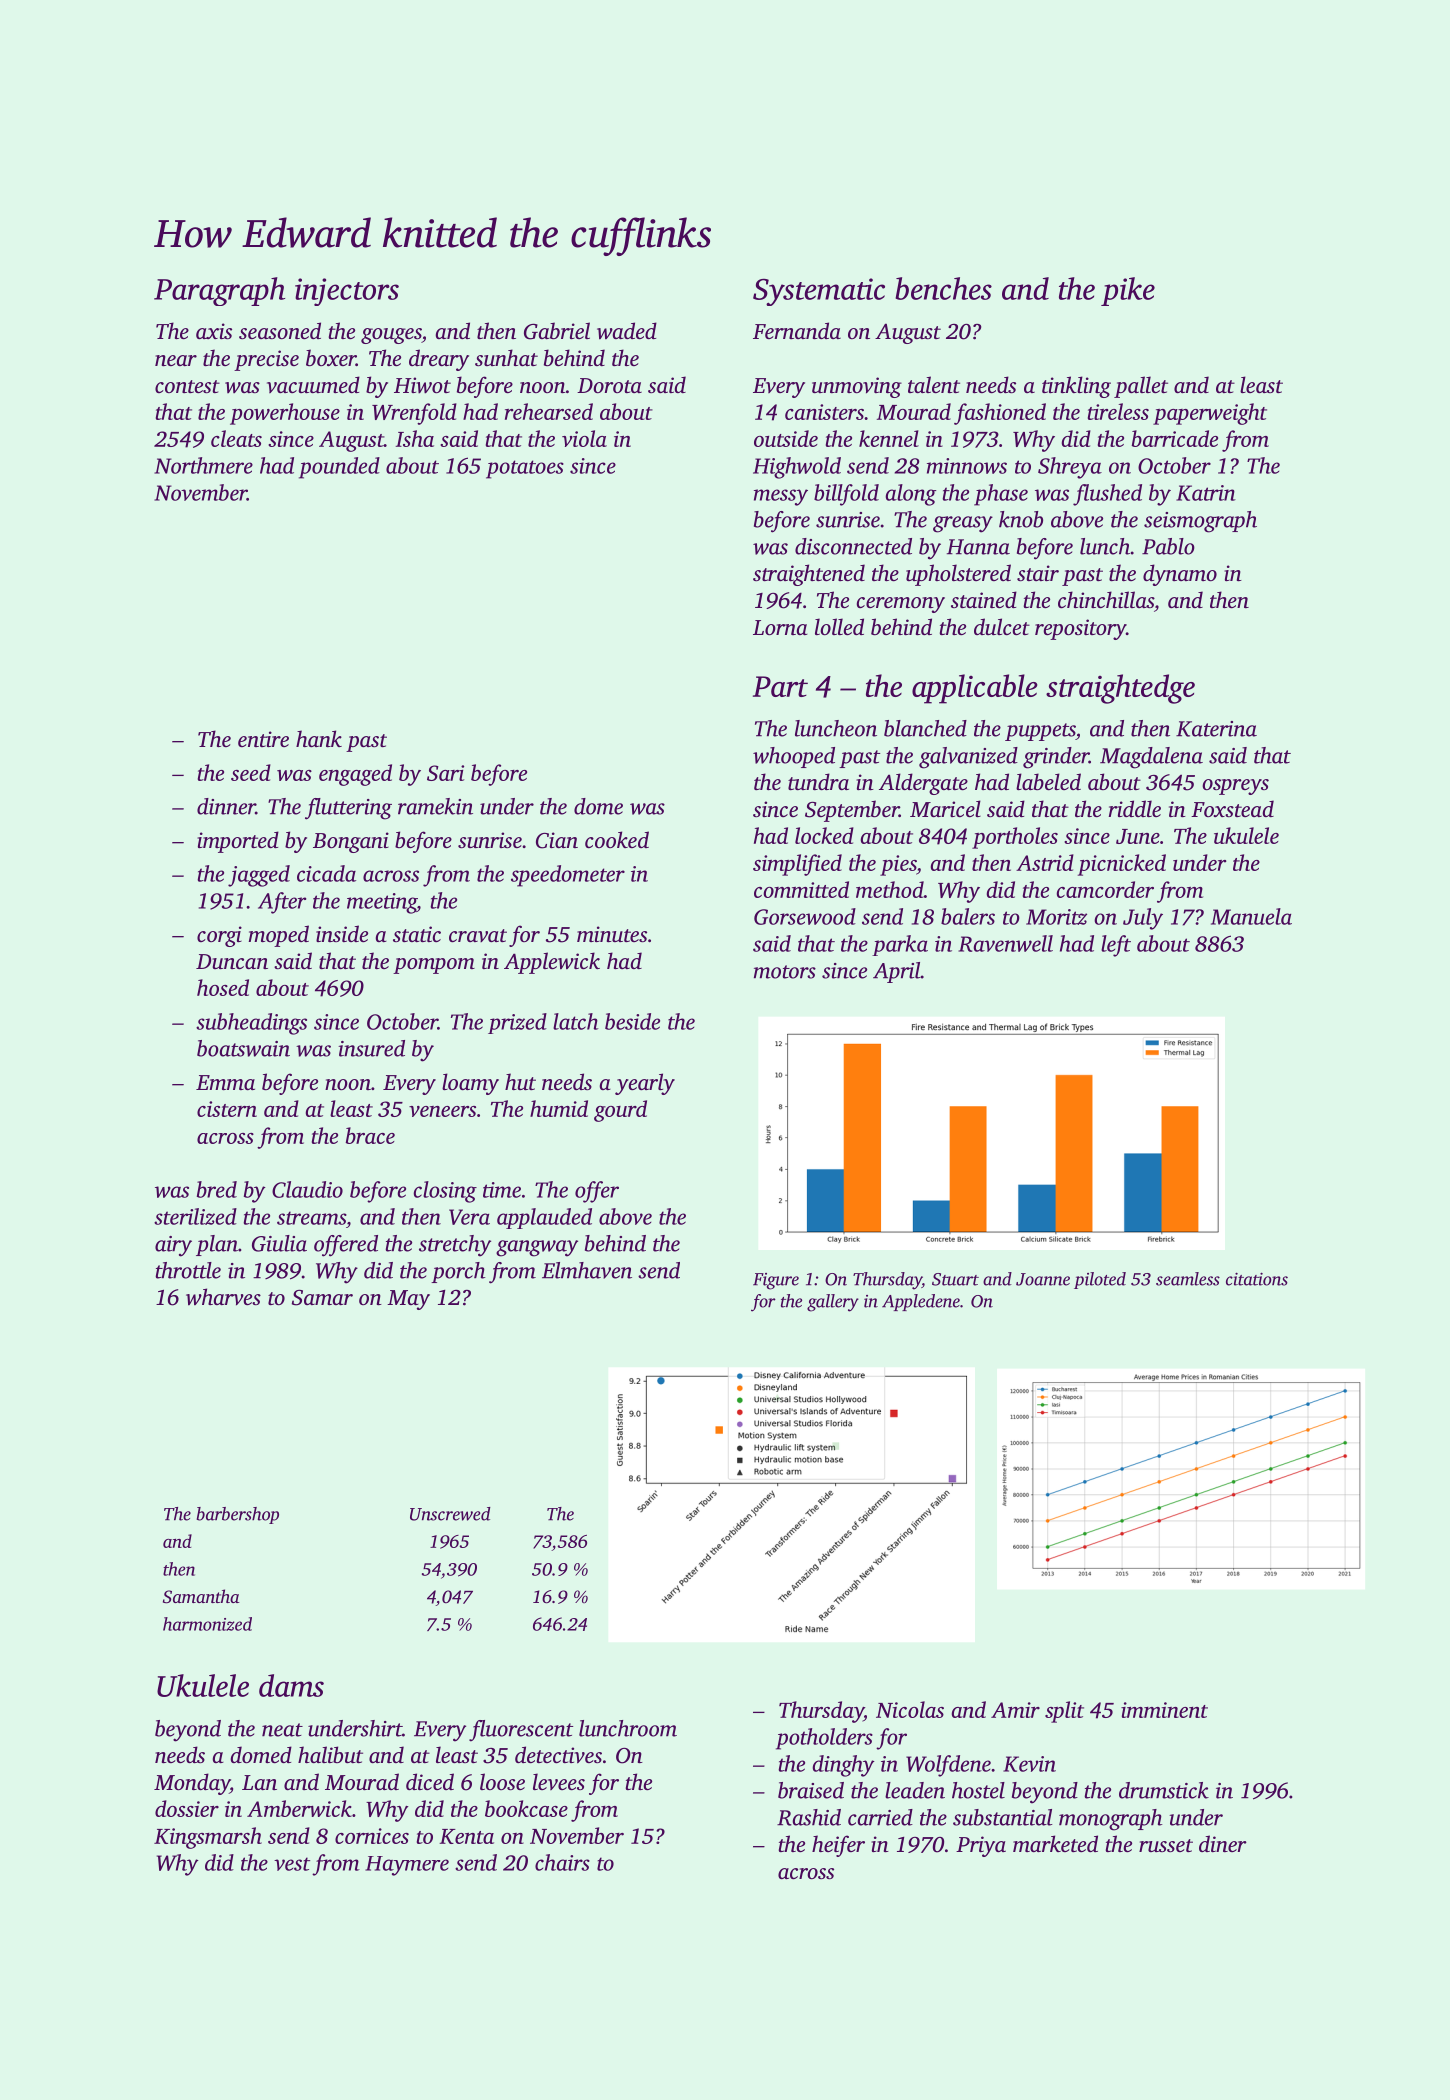 This page has height=2100, width=1450. Describe the element at coordinates (853, 546) in the page. I see `disconnected` at that location.
